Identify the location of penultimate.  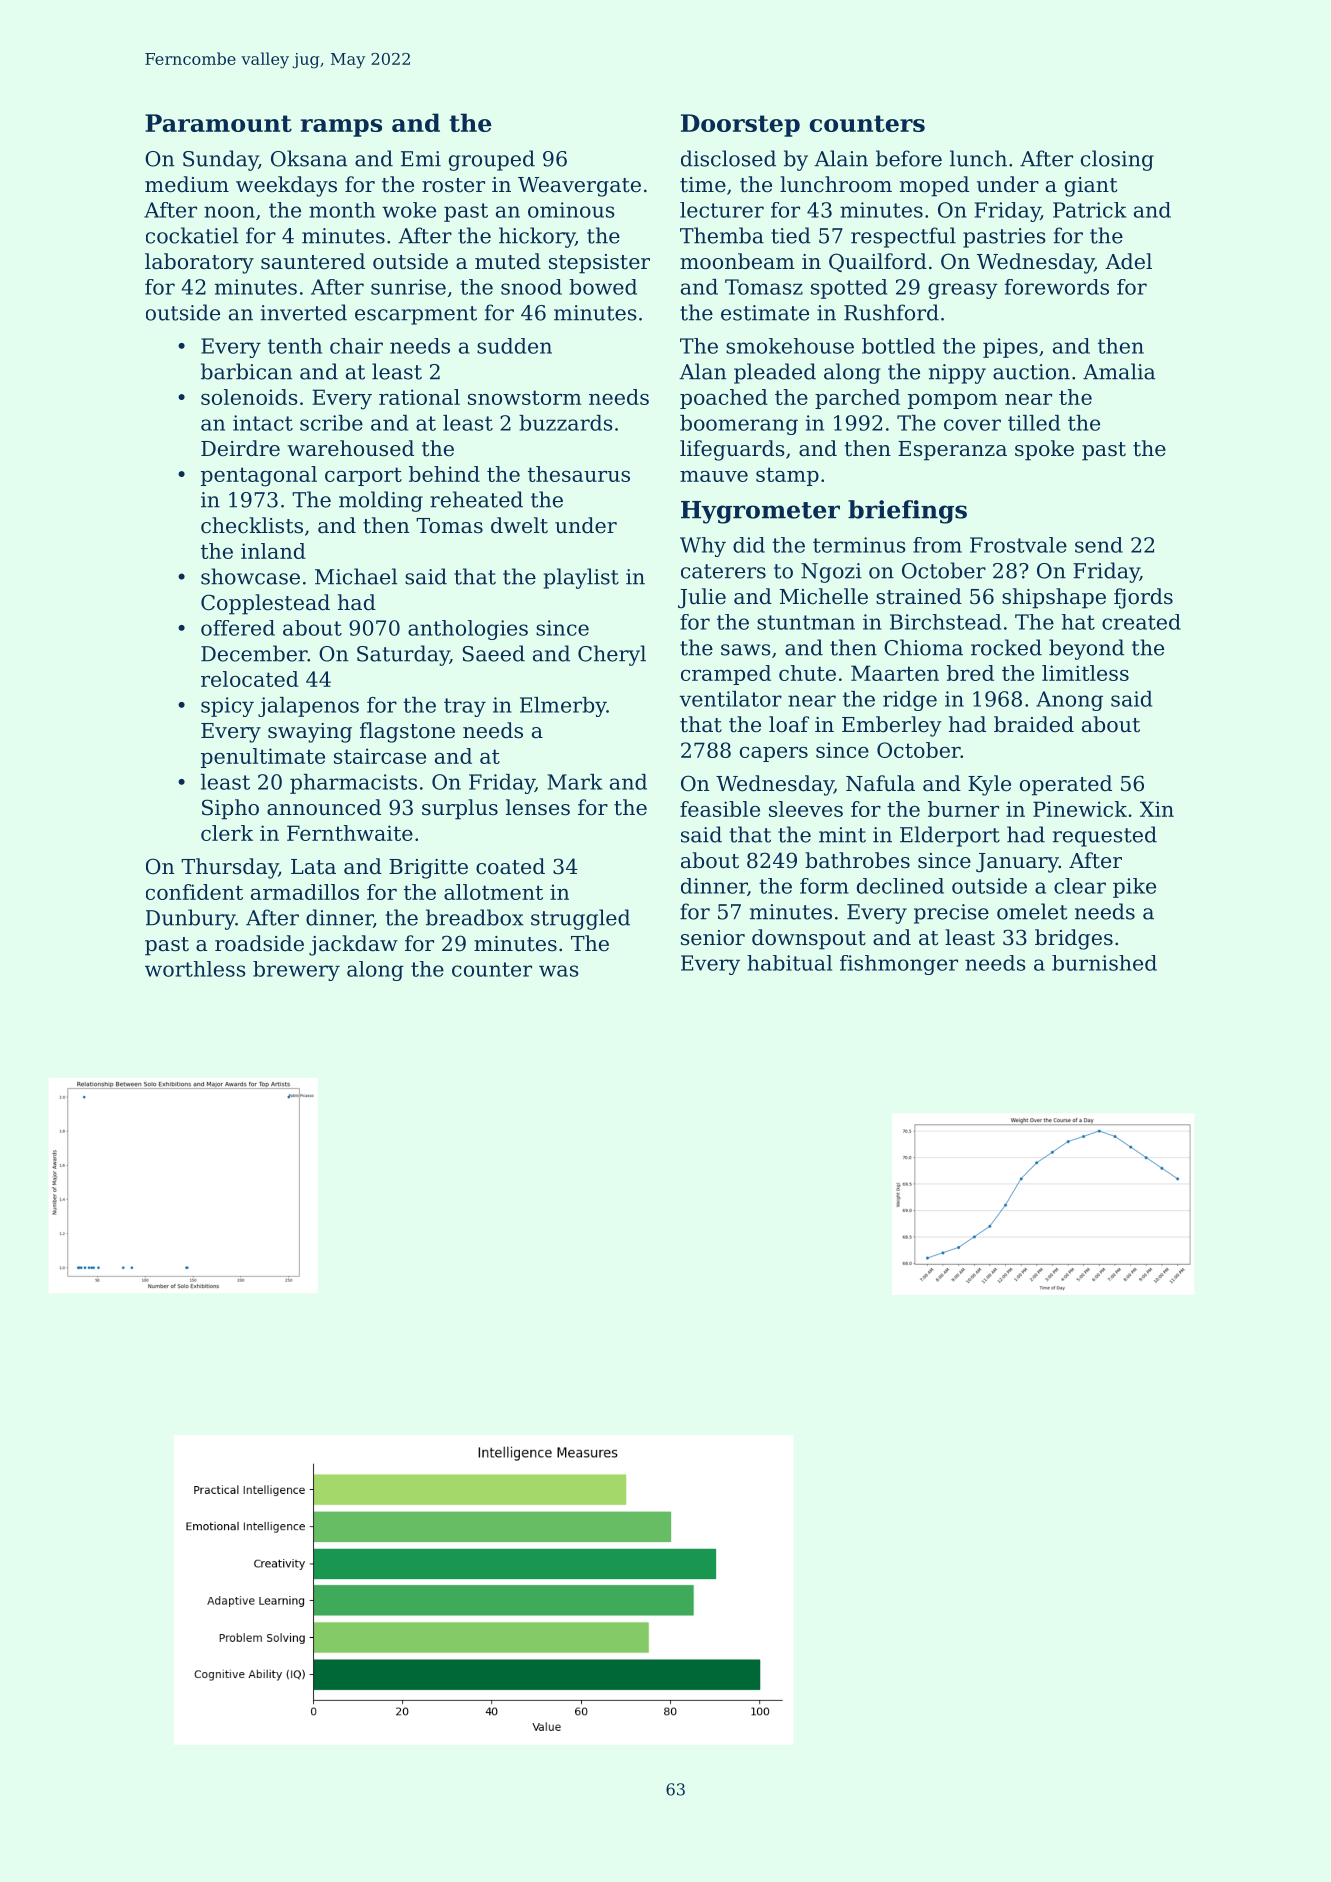
(263, 758).
